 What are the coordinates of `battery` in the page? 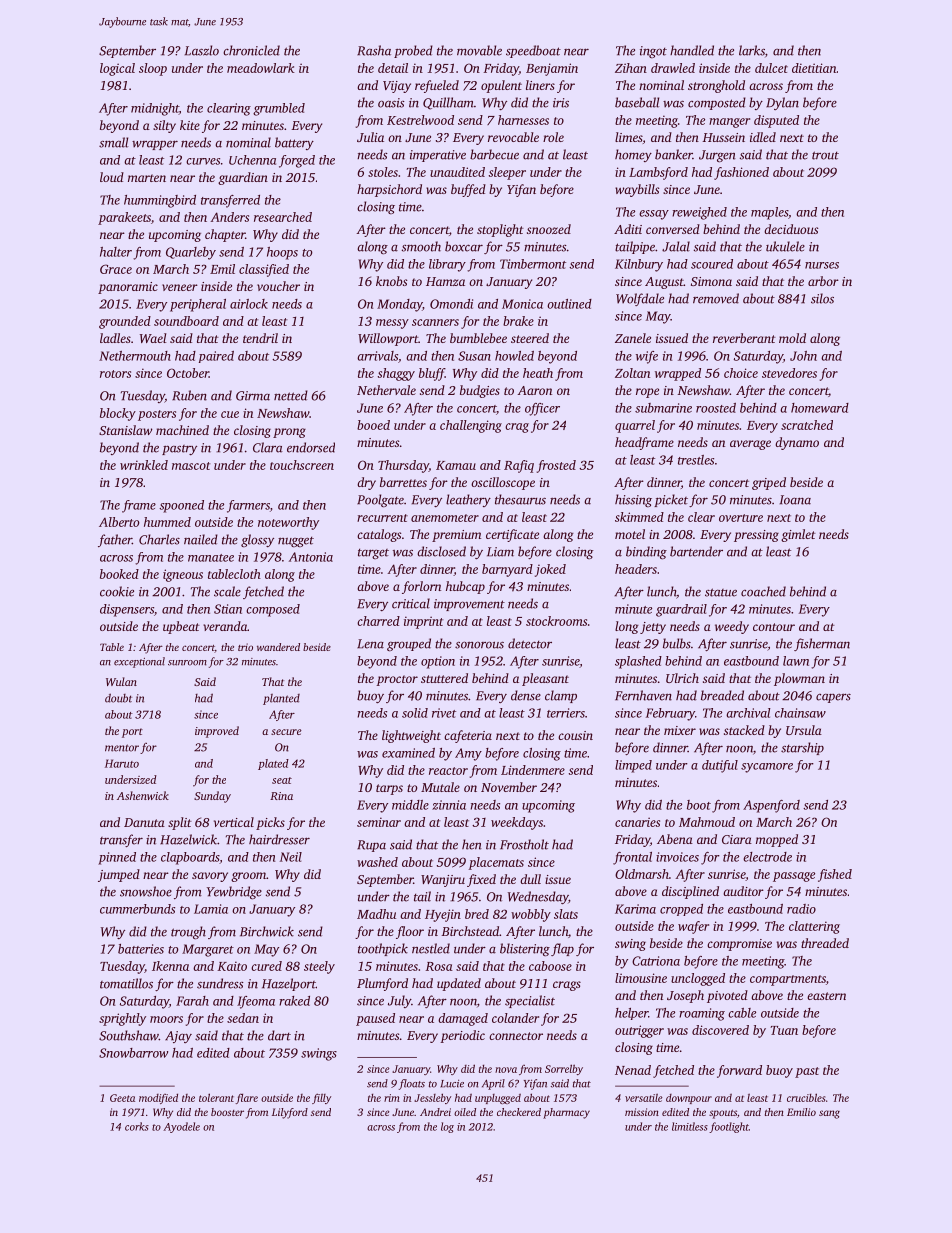 It's located at (294, 143).
